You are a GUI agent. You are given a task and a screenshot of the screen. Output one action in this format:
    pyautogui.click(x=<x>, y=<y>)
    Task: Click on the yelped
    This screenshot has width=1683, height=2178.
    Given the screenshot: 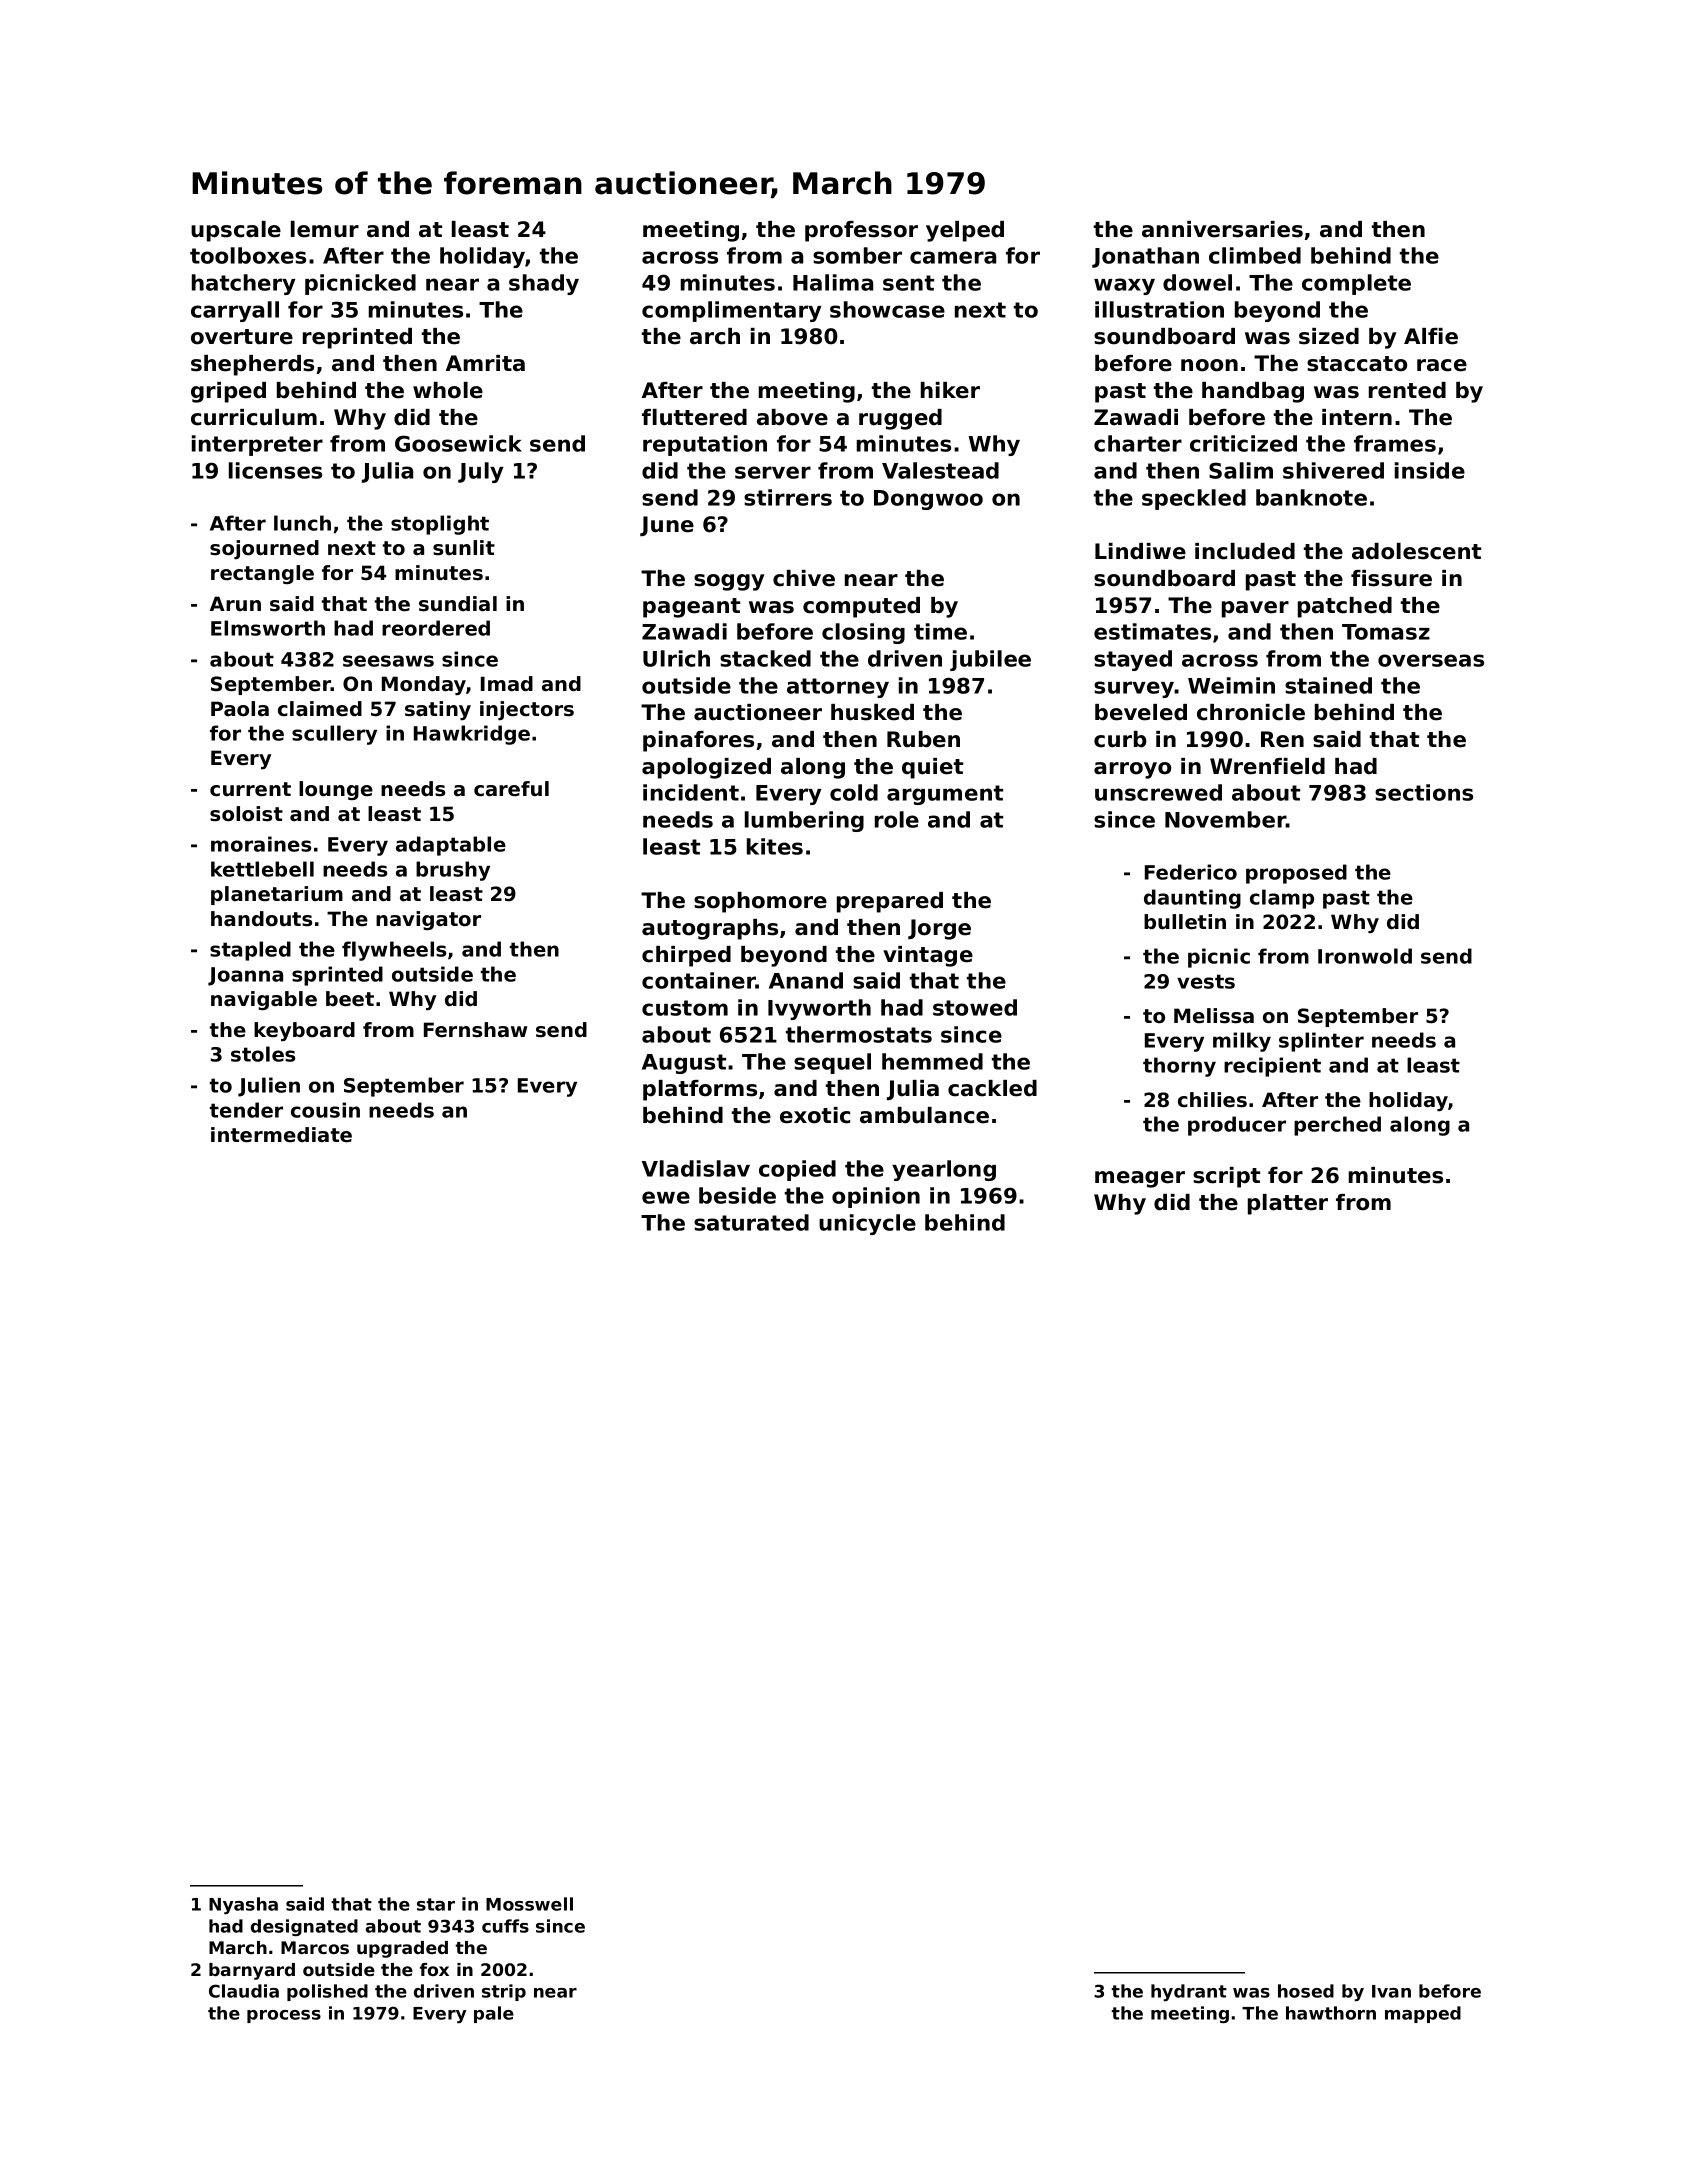 What is the action you would take?
    pyautogui.click(x=965, y=231)
